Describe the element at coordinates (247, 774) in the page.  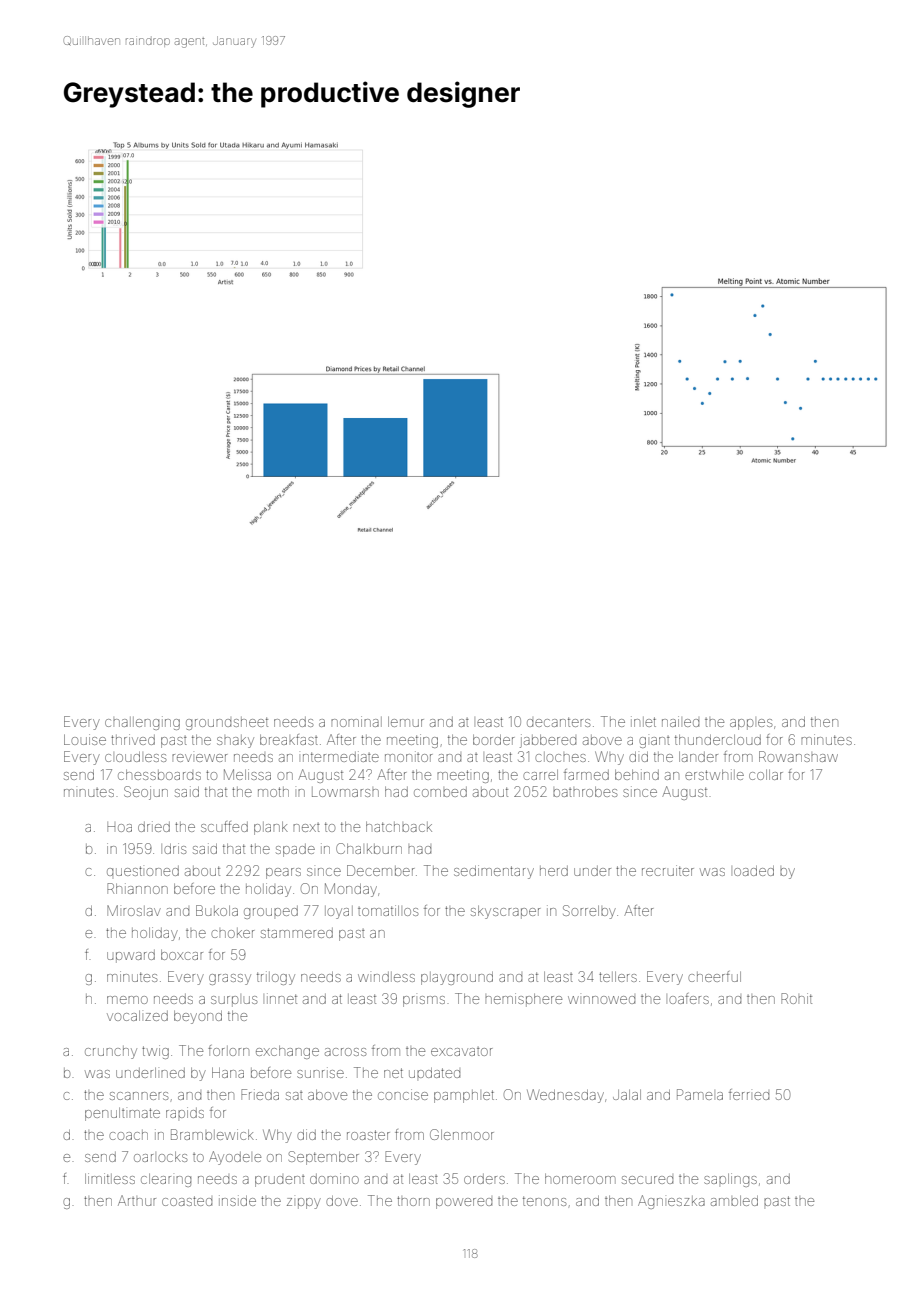
I see `Melissa` at that location.
